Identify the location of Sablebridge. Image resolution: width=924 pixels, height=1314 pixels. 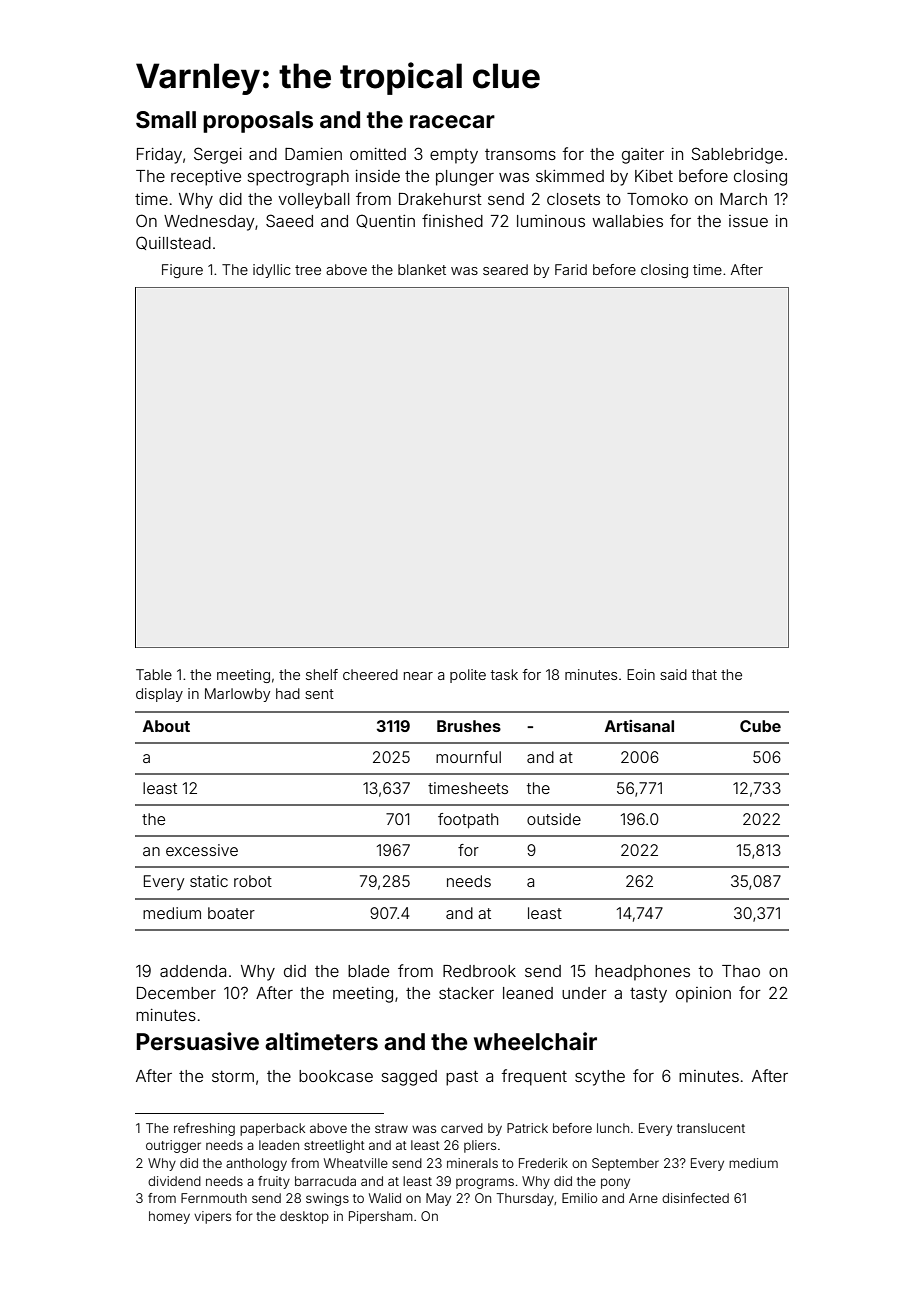
(737, 155).
